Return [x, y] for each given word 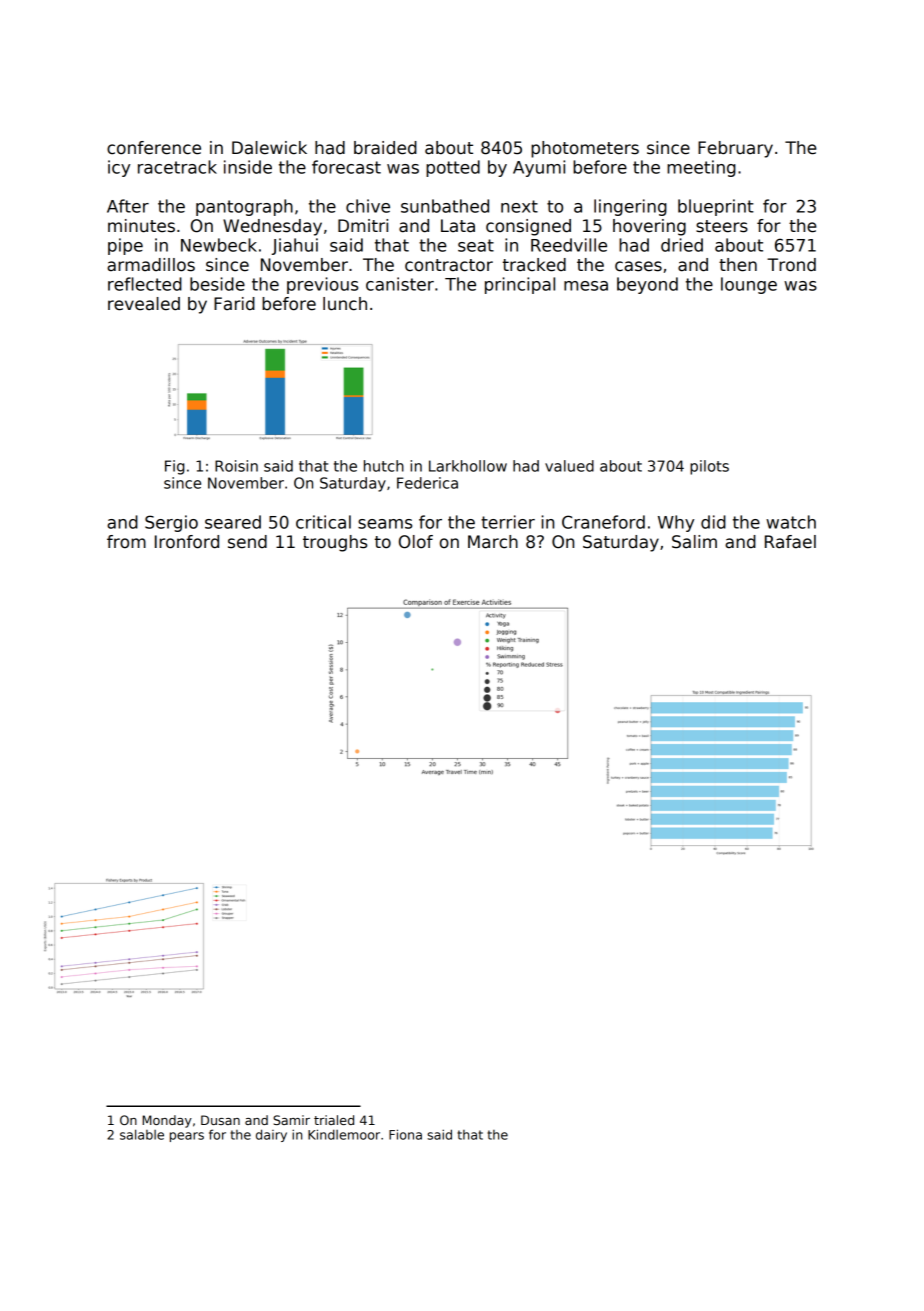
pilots [709, 467]
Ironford [187, 542]
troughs [335, 543]
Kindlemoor [344, 1134]
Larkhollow [468, 466]
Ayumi [539, 168]
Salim [694, 542]
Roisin [236, 466]
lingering [630, 207]
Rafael [790, 542]
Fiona [405, 1134]
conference [154, 148]
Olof [416, 542]
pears [187, 1137]
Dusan [220, 1120]
